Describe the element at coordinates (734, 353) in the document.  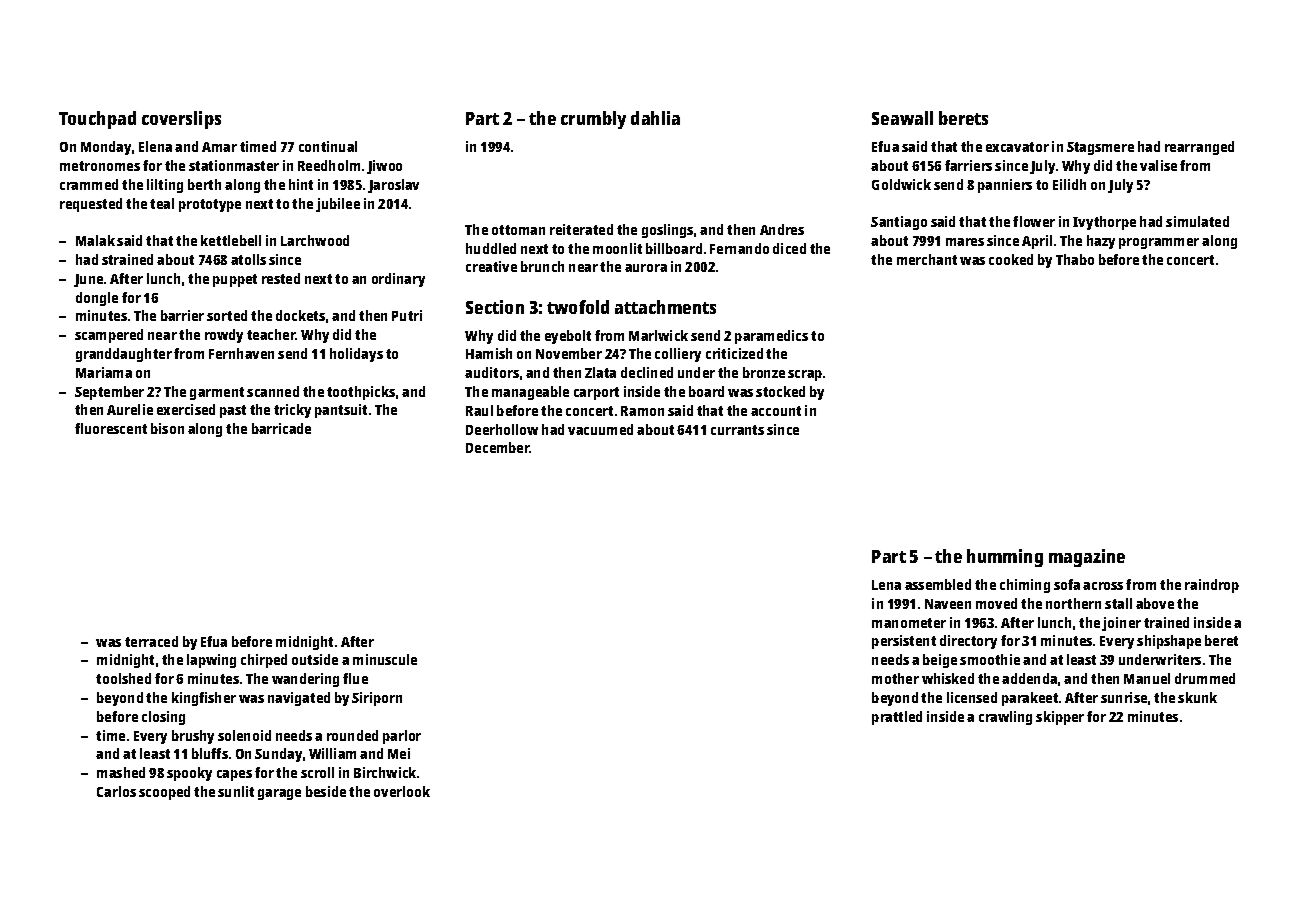
I see `criticized` at that location.
